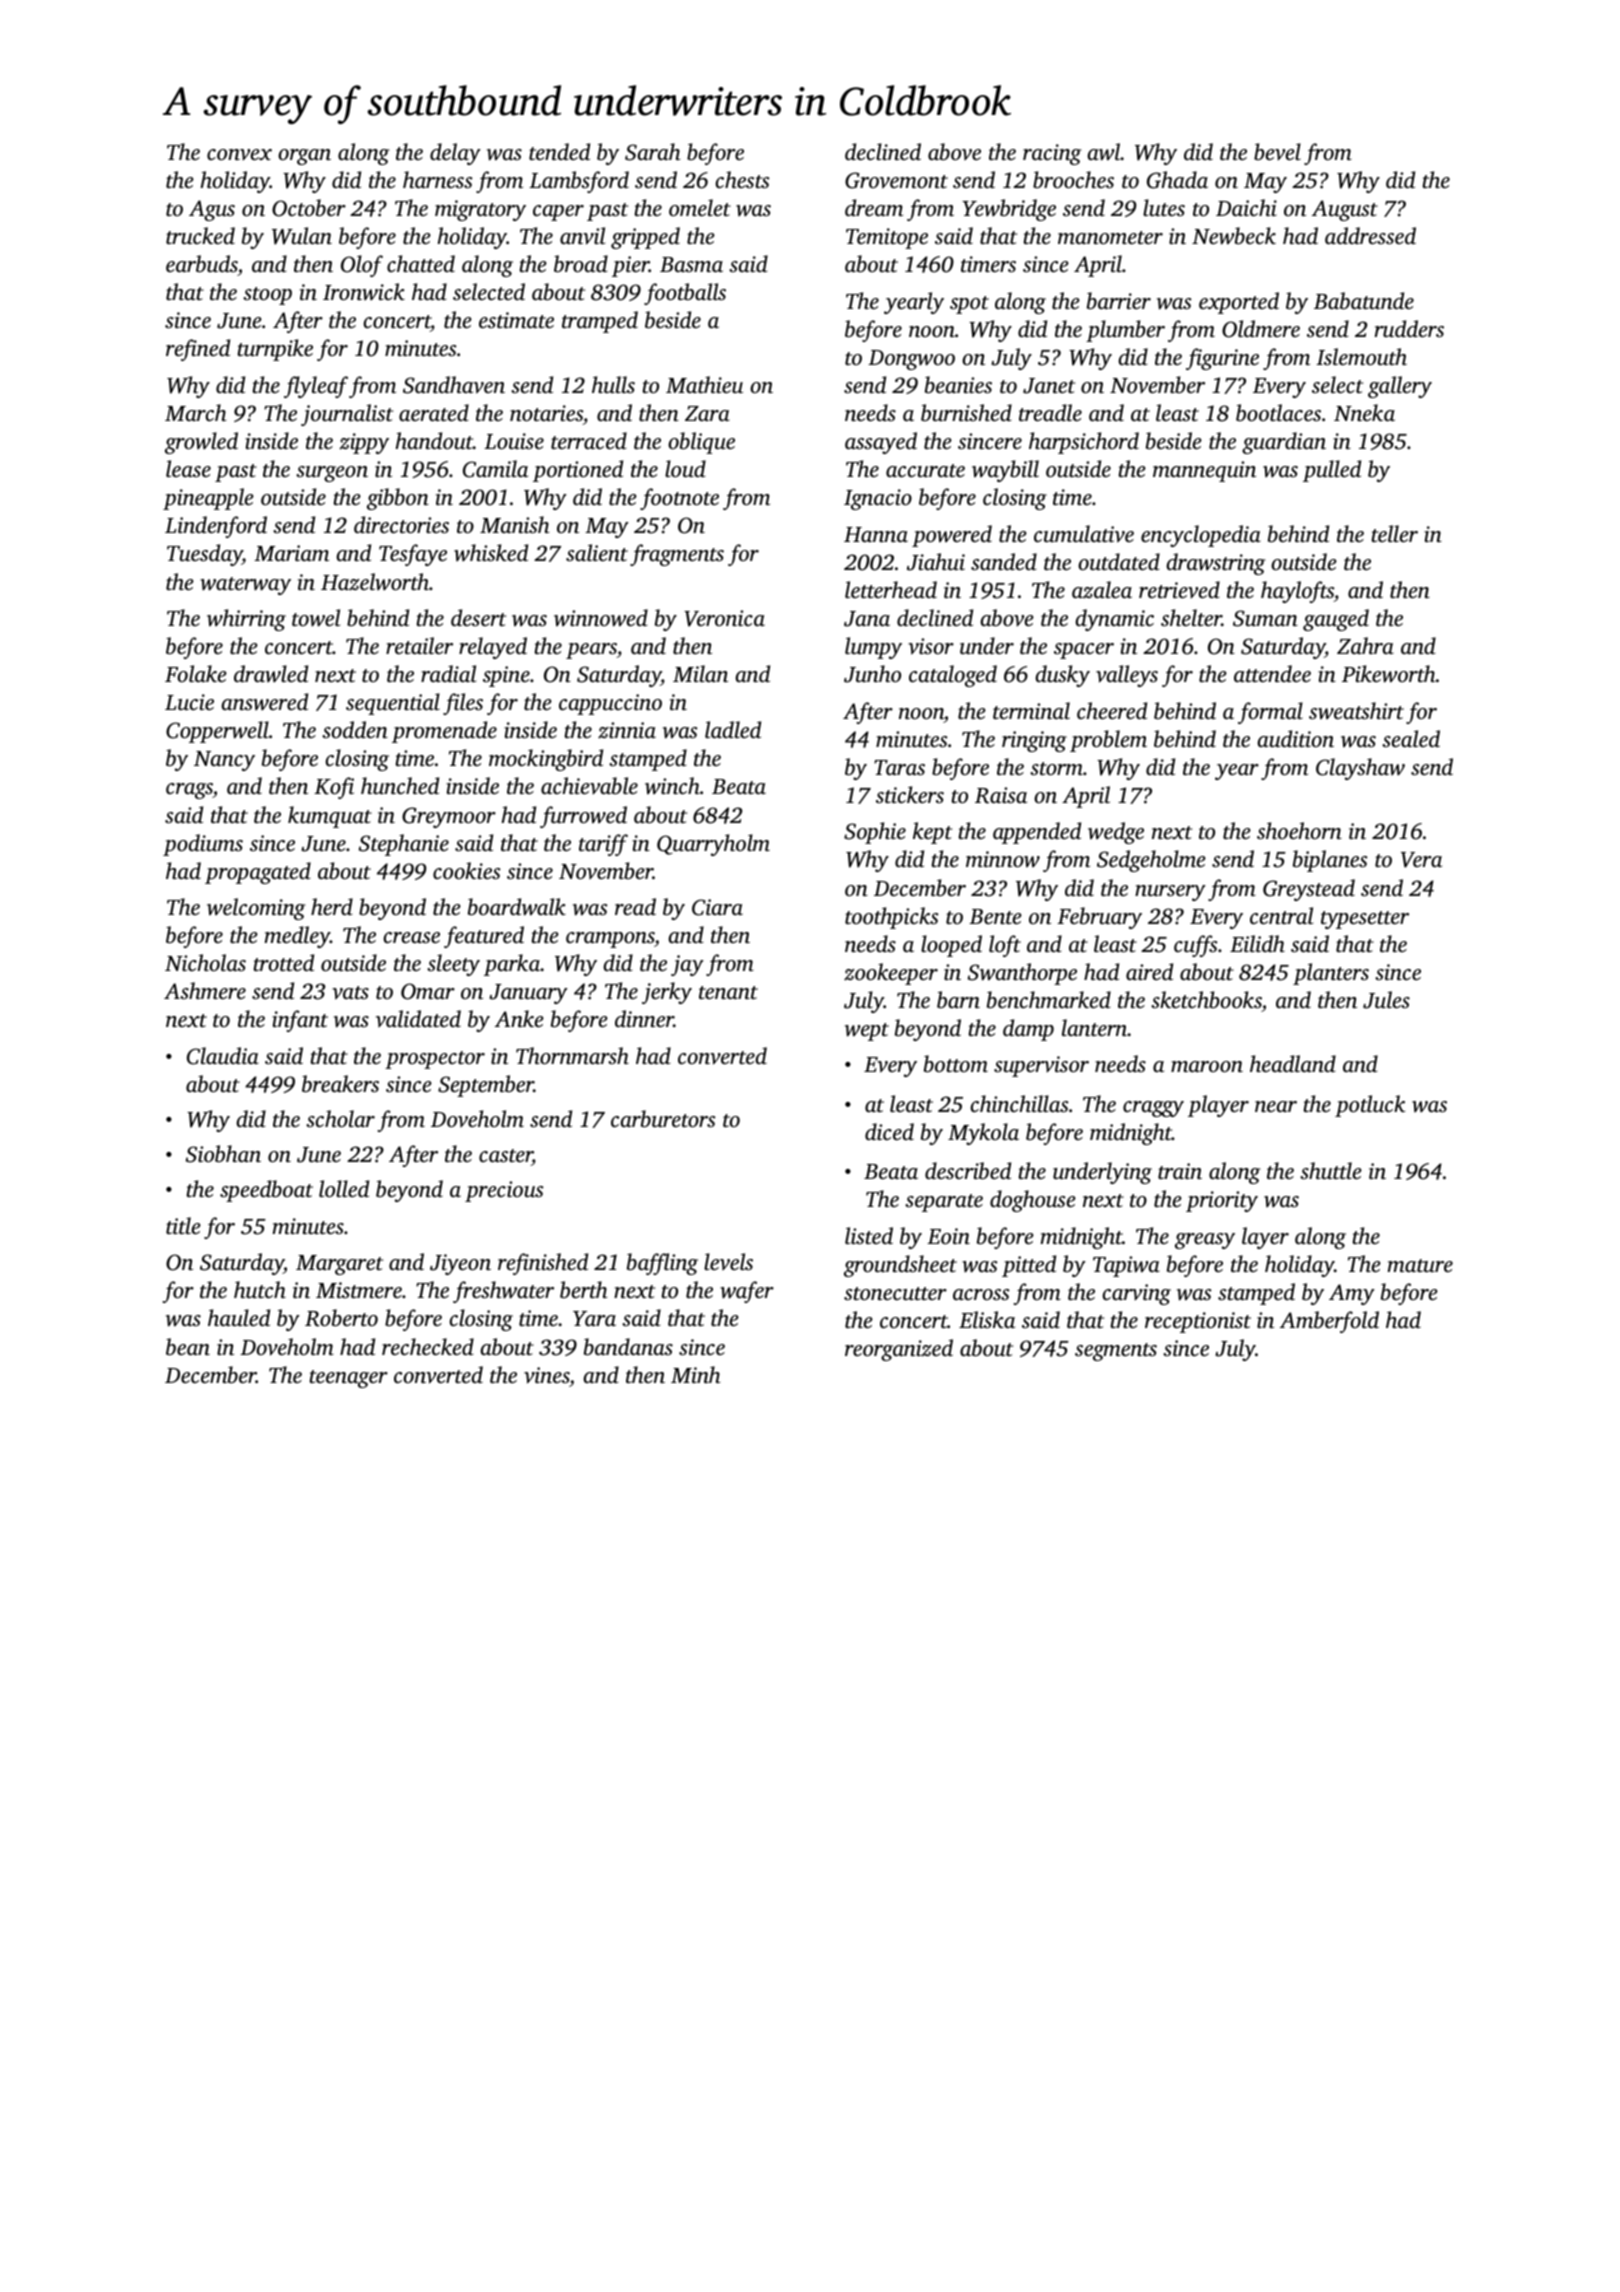  Describe the element at coordinates (597, 552) in the page. I see `salient` at that location.
